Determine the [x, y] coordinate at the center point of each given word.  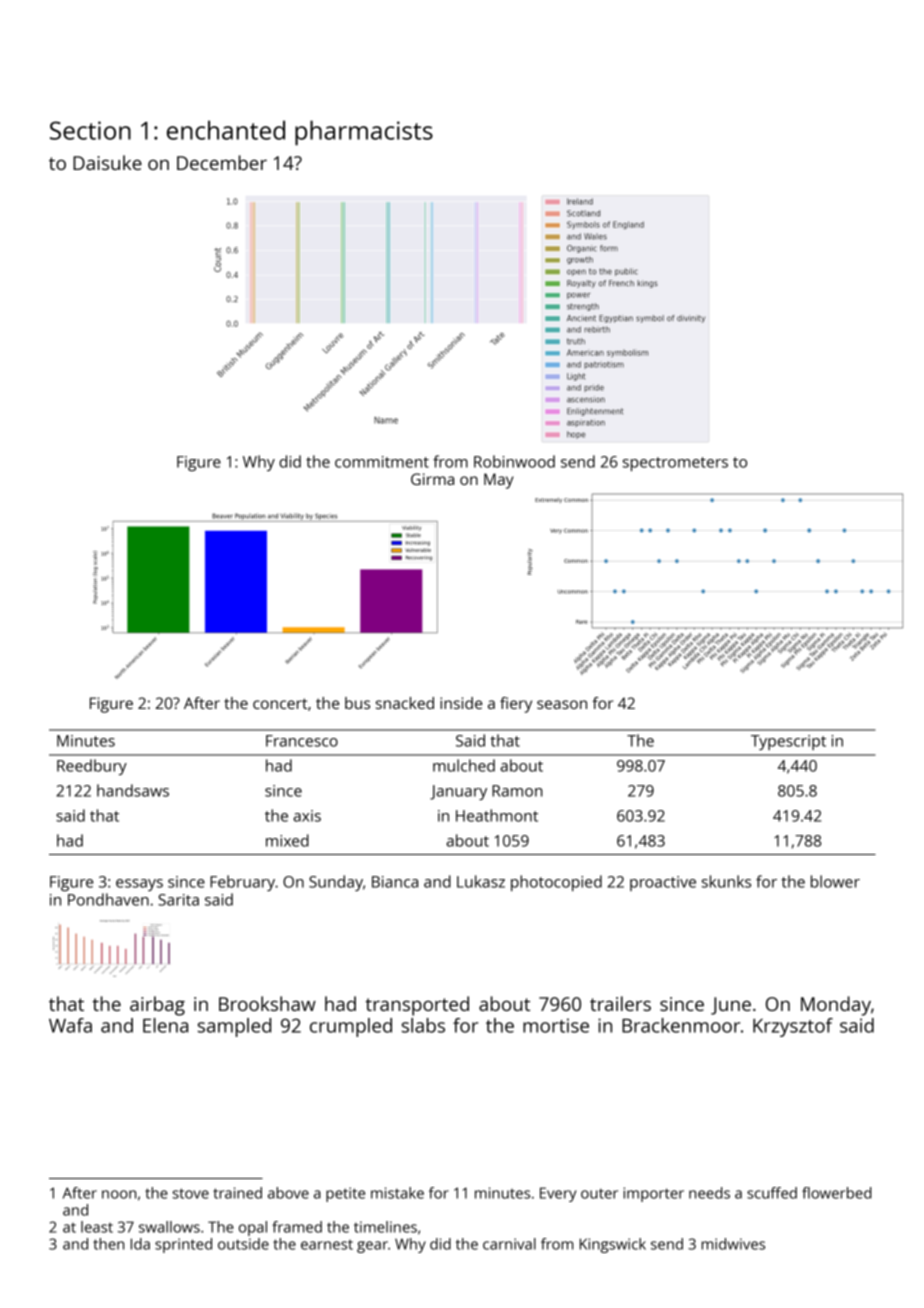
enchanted [226, 130]
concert [280, 703]
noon [119, 1194]
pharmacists [364, 133]
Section [90, 130]
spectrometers [675, 464]
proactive [663, 883]
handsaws [133, 790]
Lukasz [481, 881]
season [562, 704]
